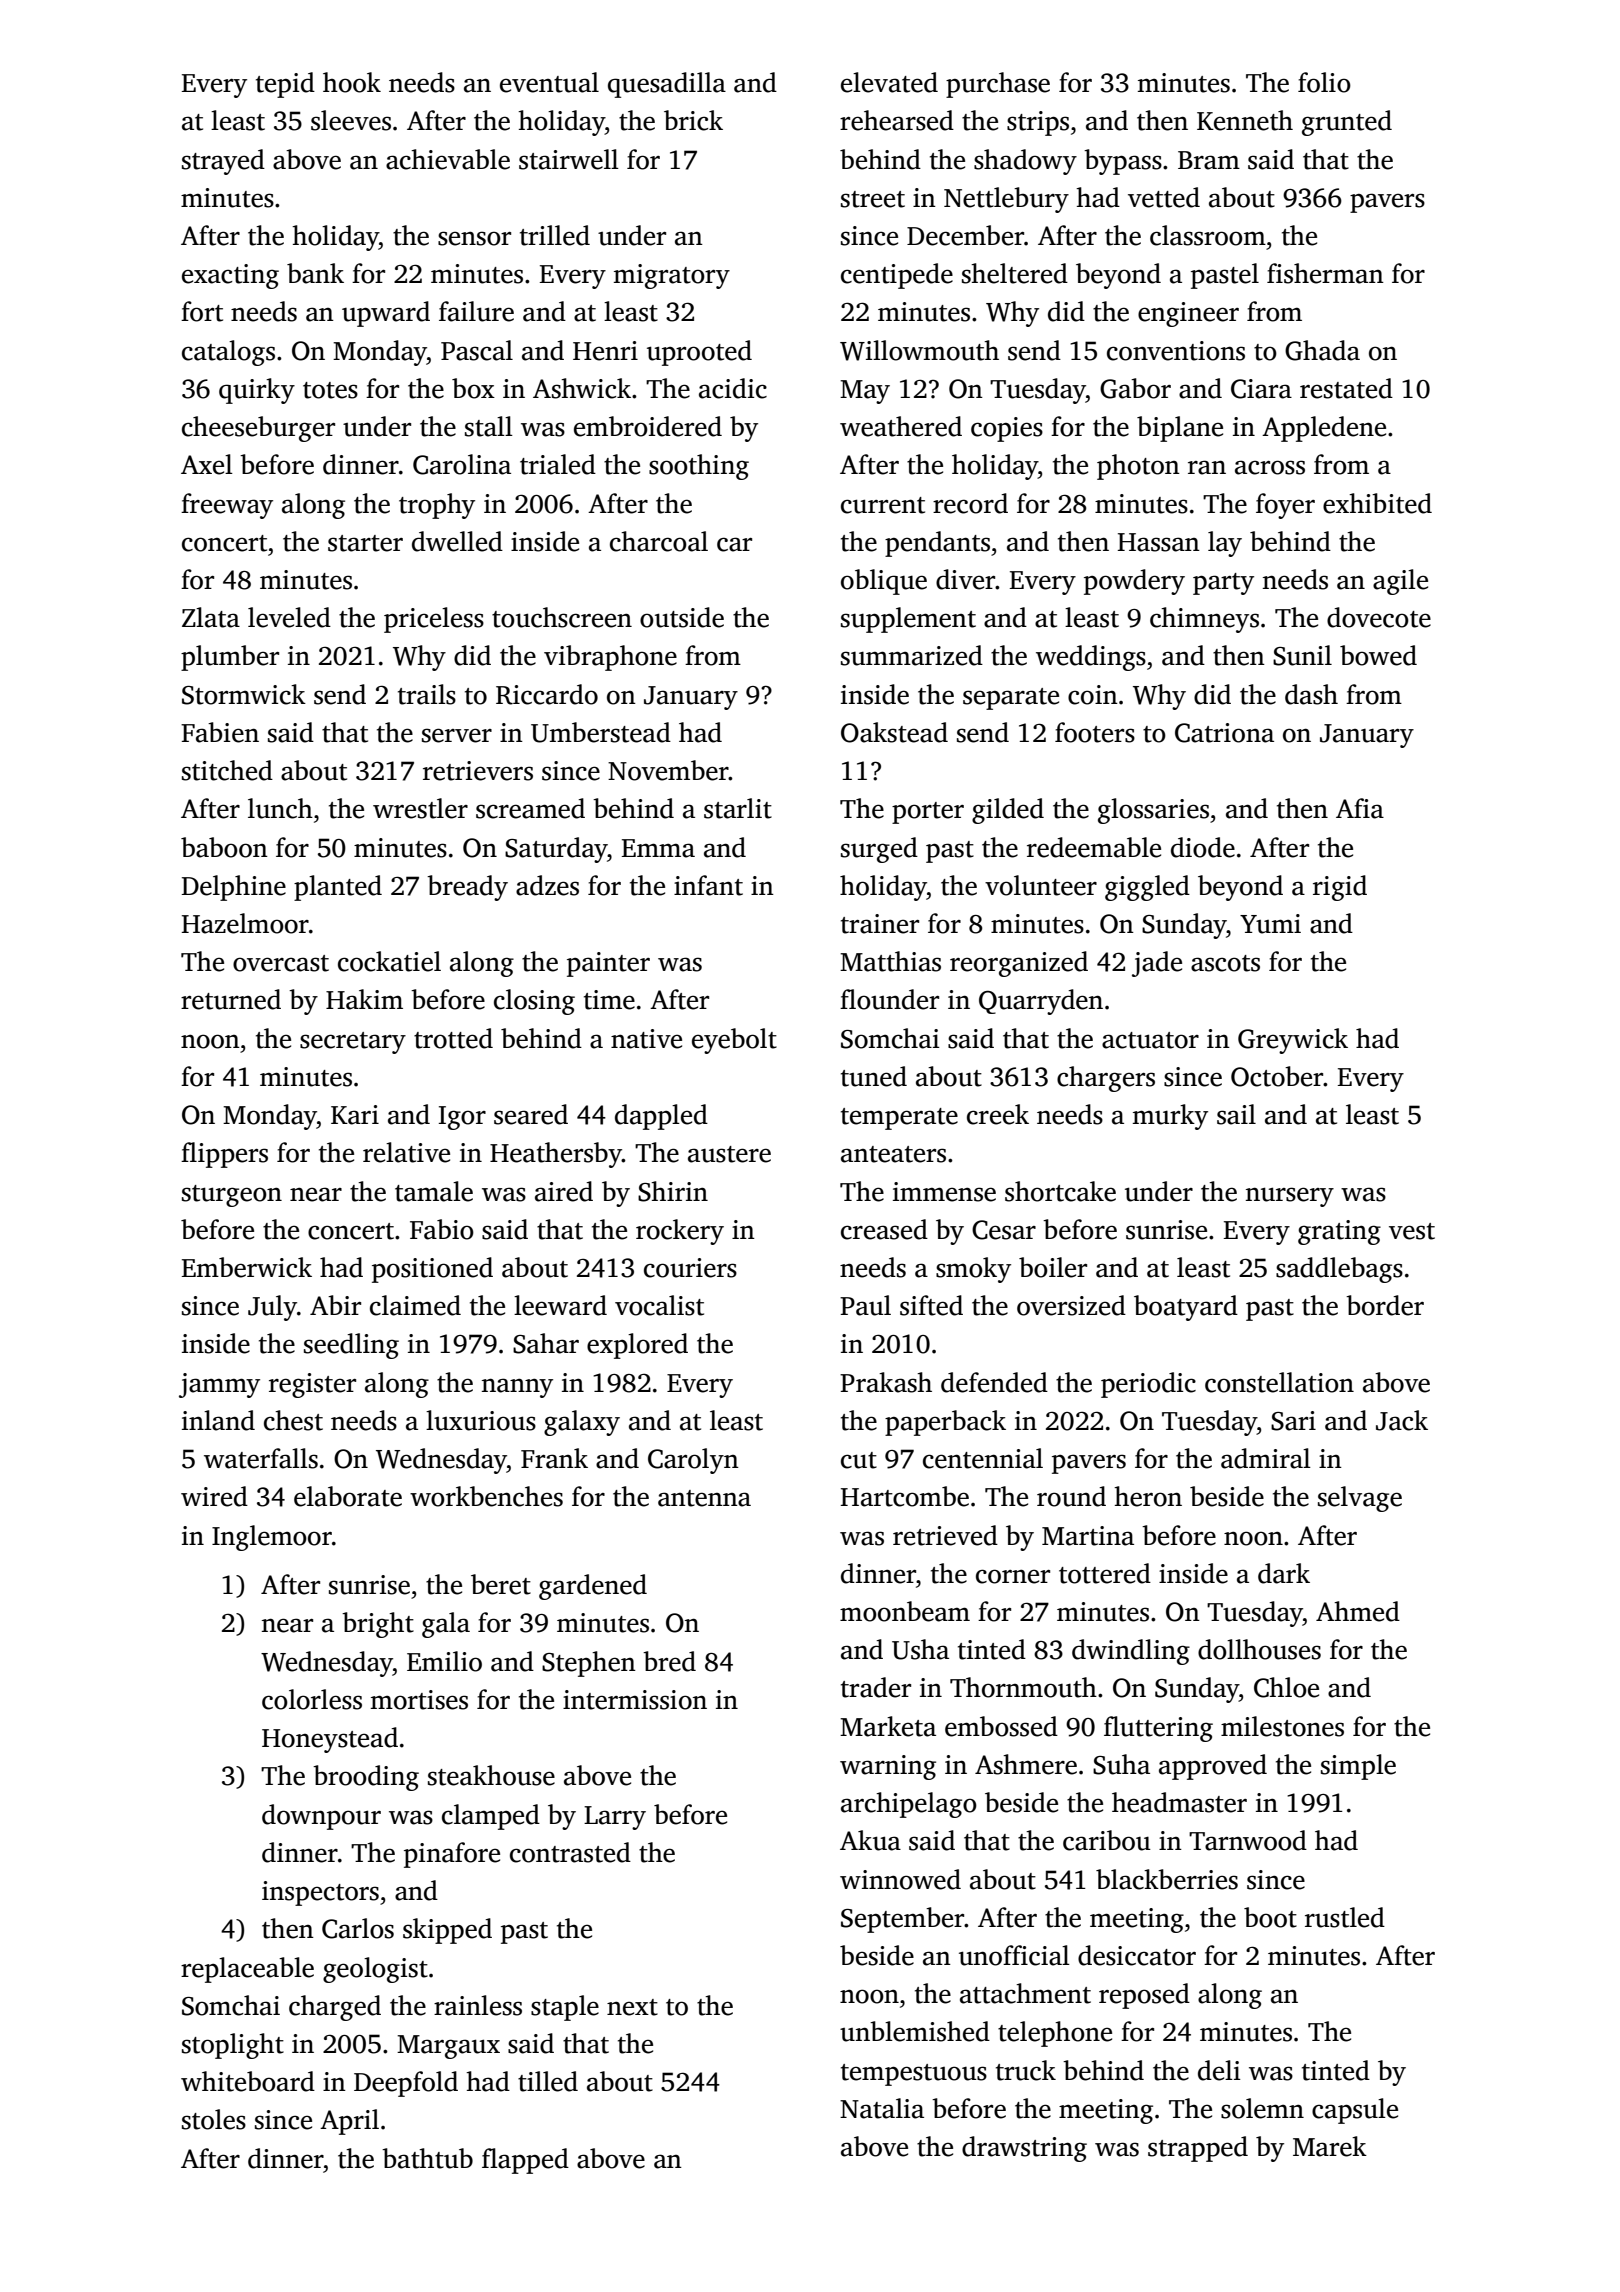  What do you see at coordinates (889, 82) in the screenshot?
I see `elevated` at bounding box center [889, 82].
